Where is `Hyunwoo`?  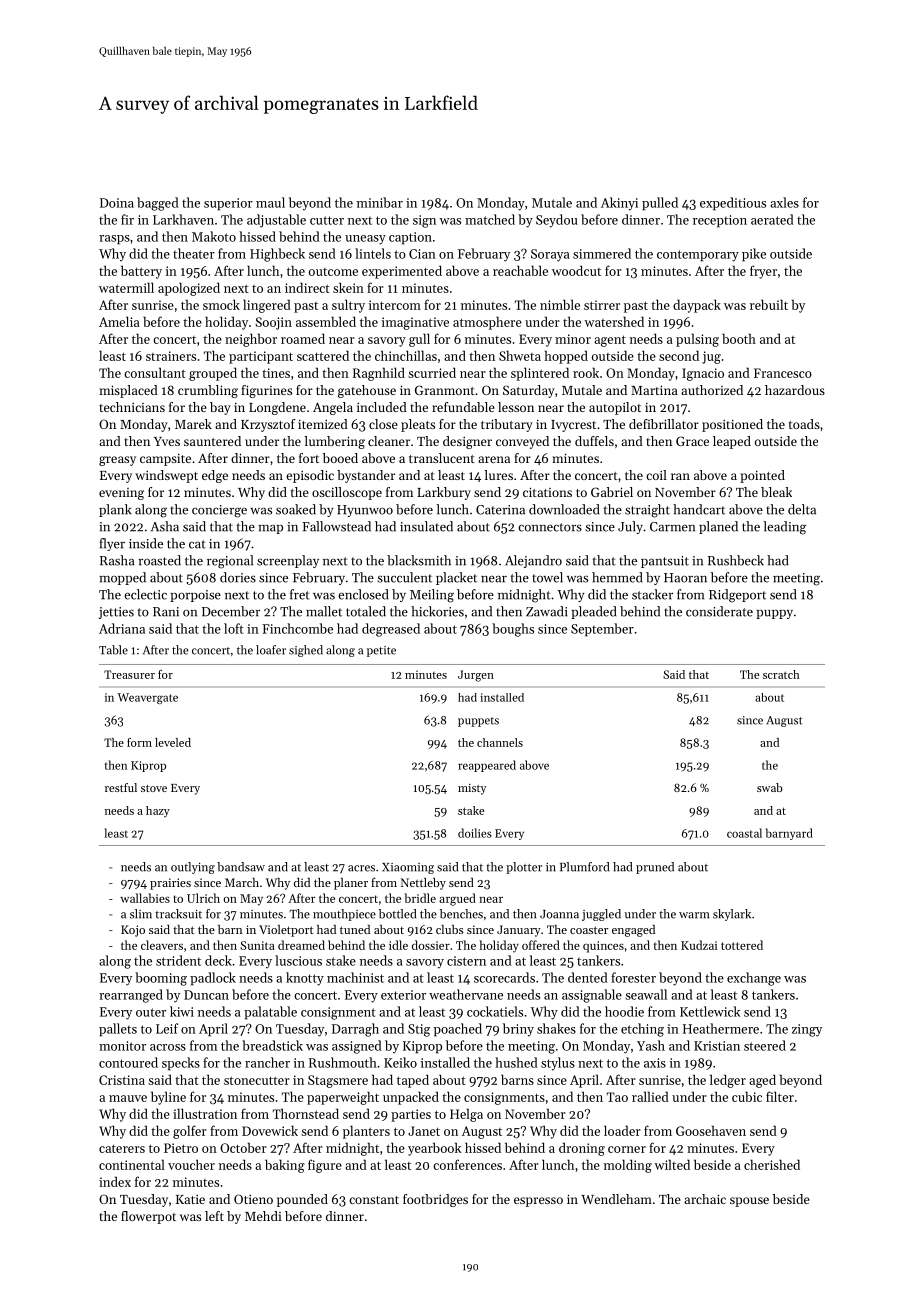 Hyunwoo is located at coordinates (365, 511).
